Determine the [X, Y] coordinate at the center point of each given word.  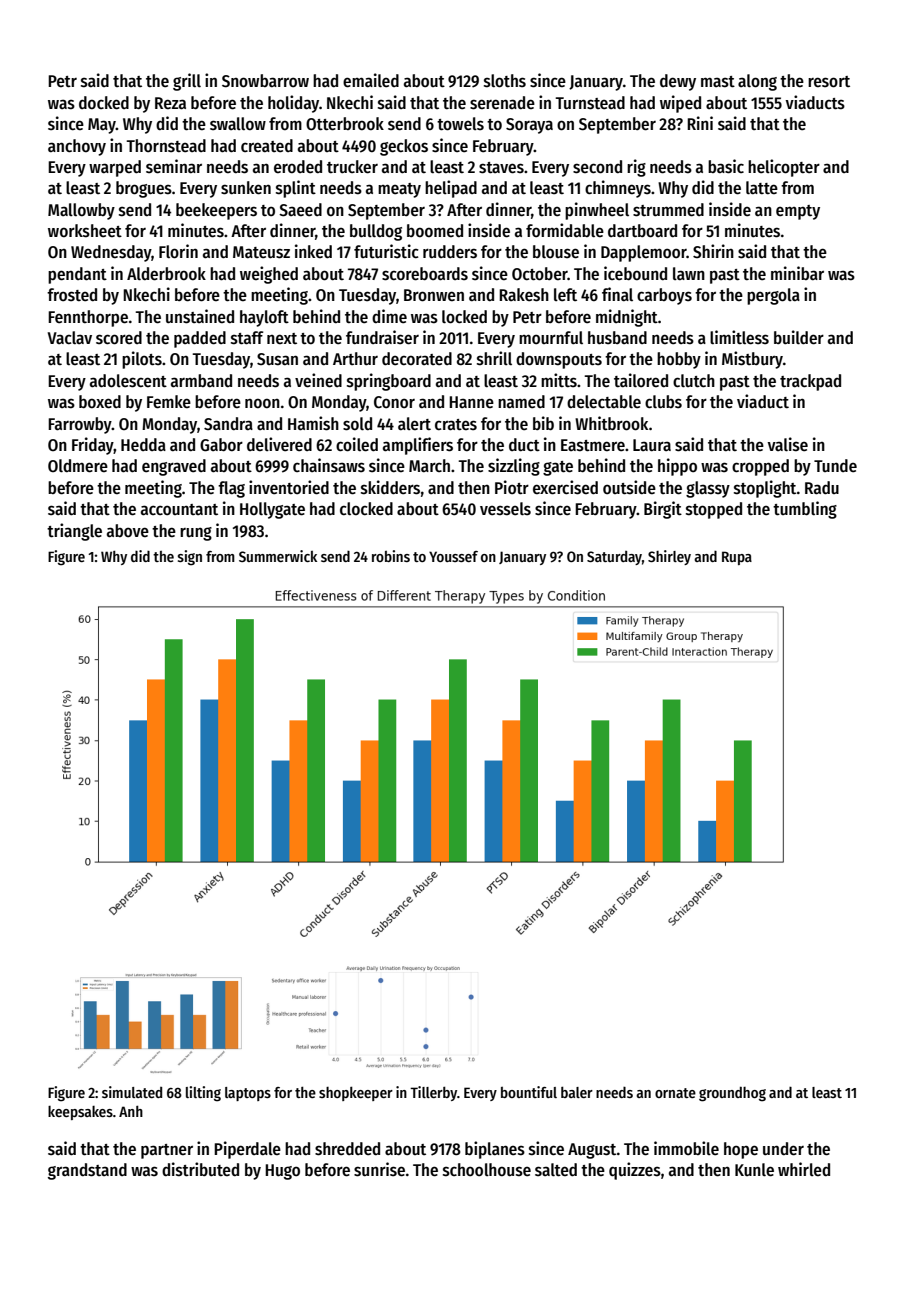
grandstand [87, 1171]
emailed [371, 80]
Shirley [669, 557]
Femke [169, 402]
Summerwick [278, 556]
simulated [132, 1092]
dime [389, 316]
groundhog [732, 1094]
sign [190, 558]
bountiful [529, 1092]
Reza [170, 103]
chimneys [618, 189]
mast [718, 82]
